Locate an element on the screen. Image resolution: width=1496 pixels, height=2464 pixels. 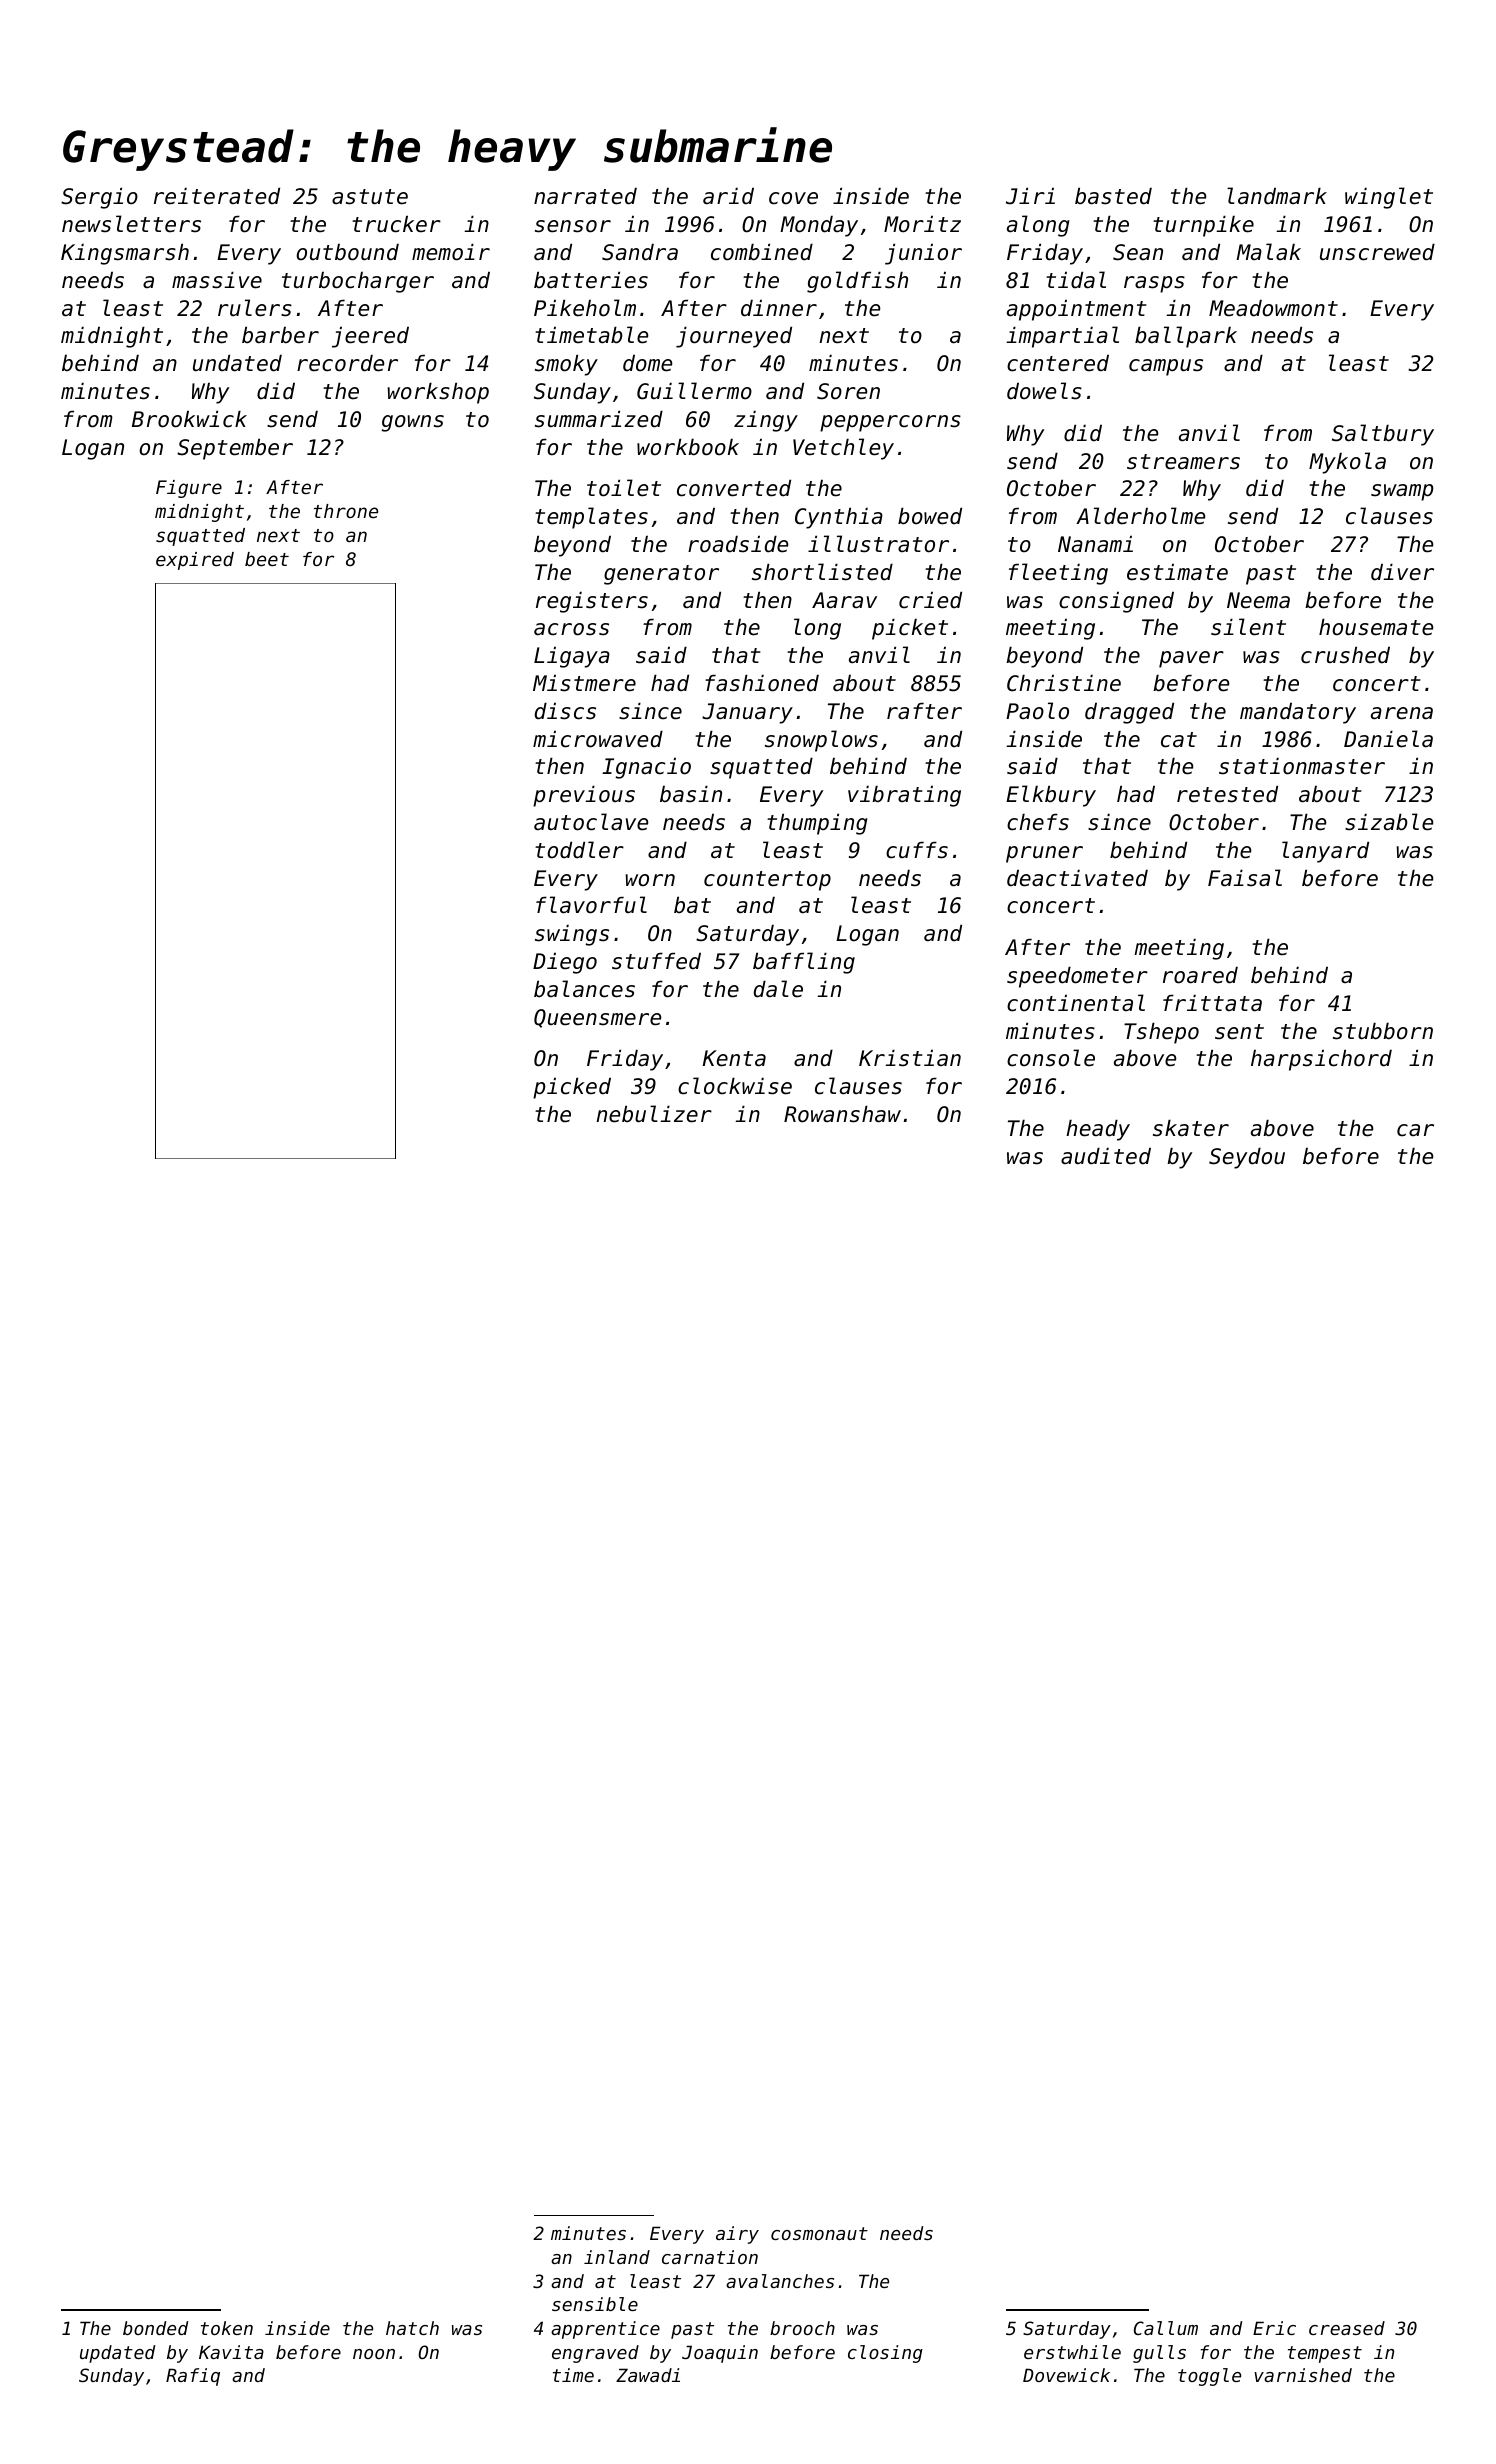
Saltbury is located at coordinates (1383, 435).
